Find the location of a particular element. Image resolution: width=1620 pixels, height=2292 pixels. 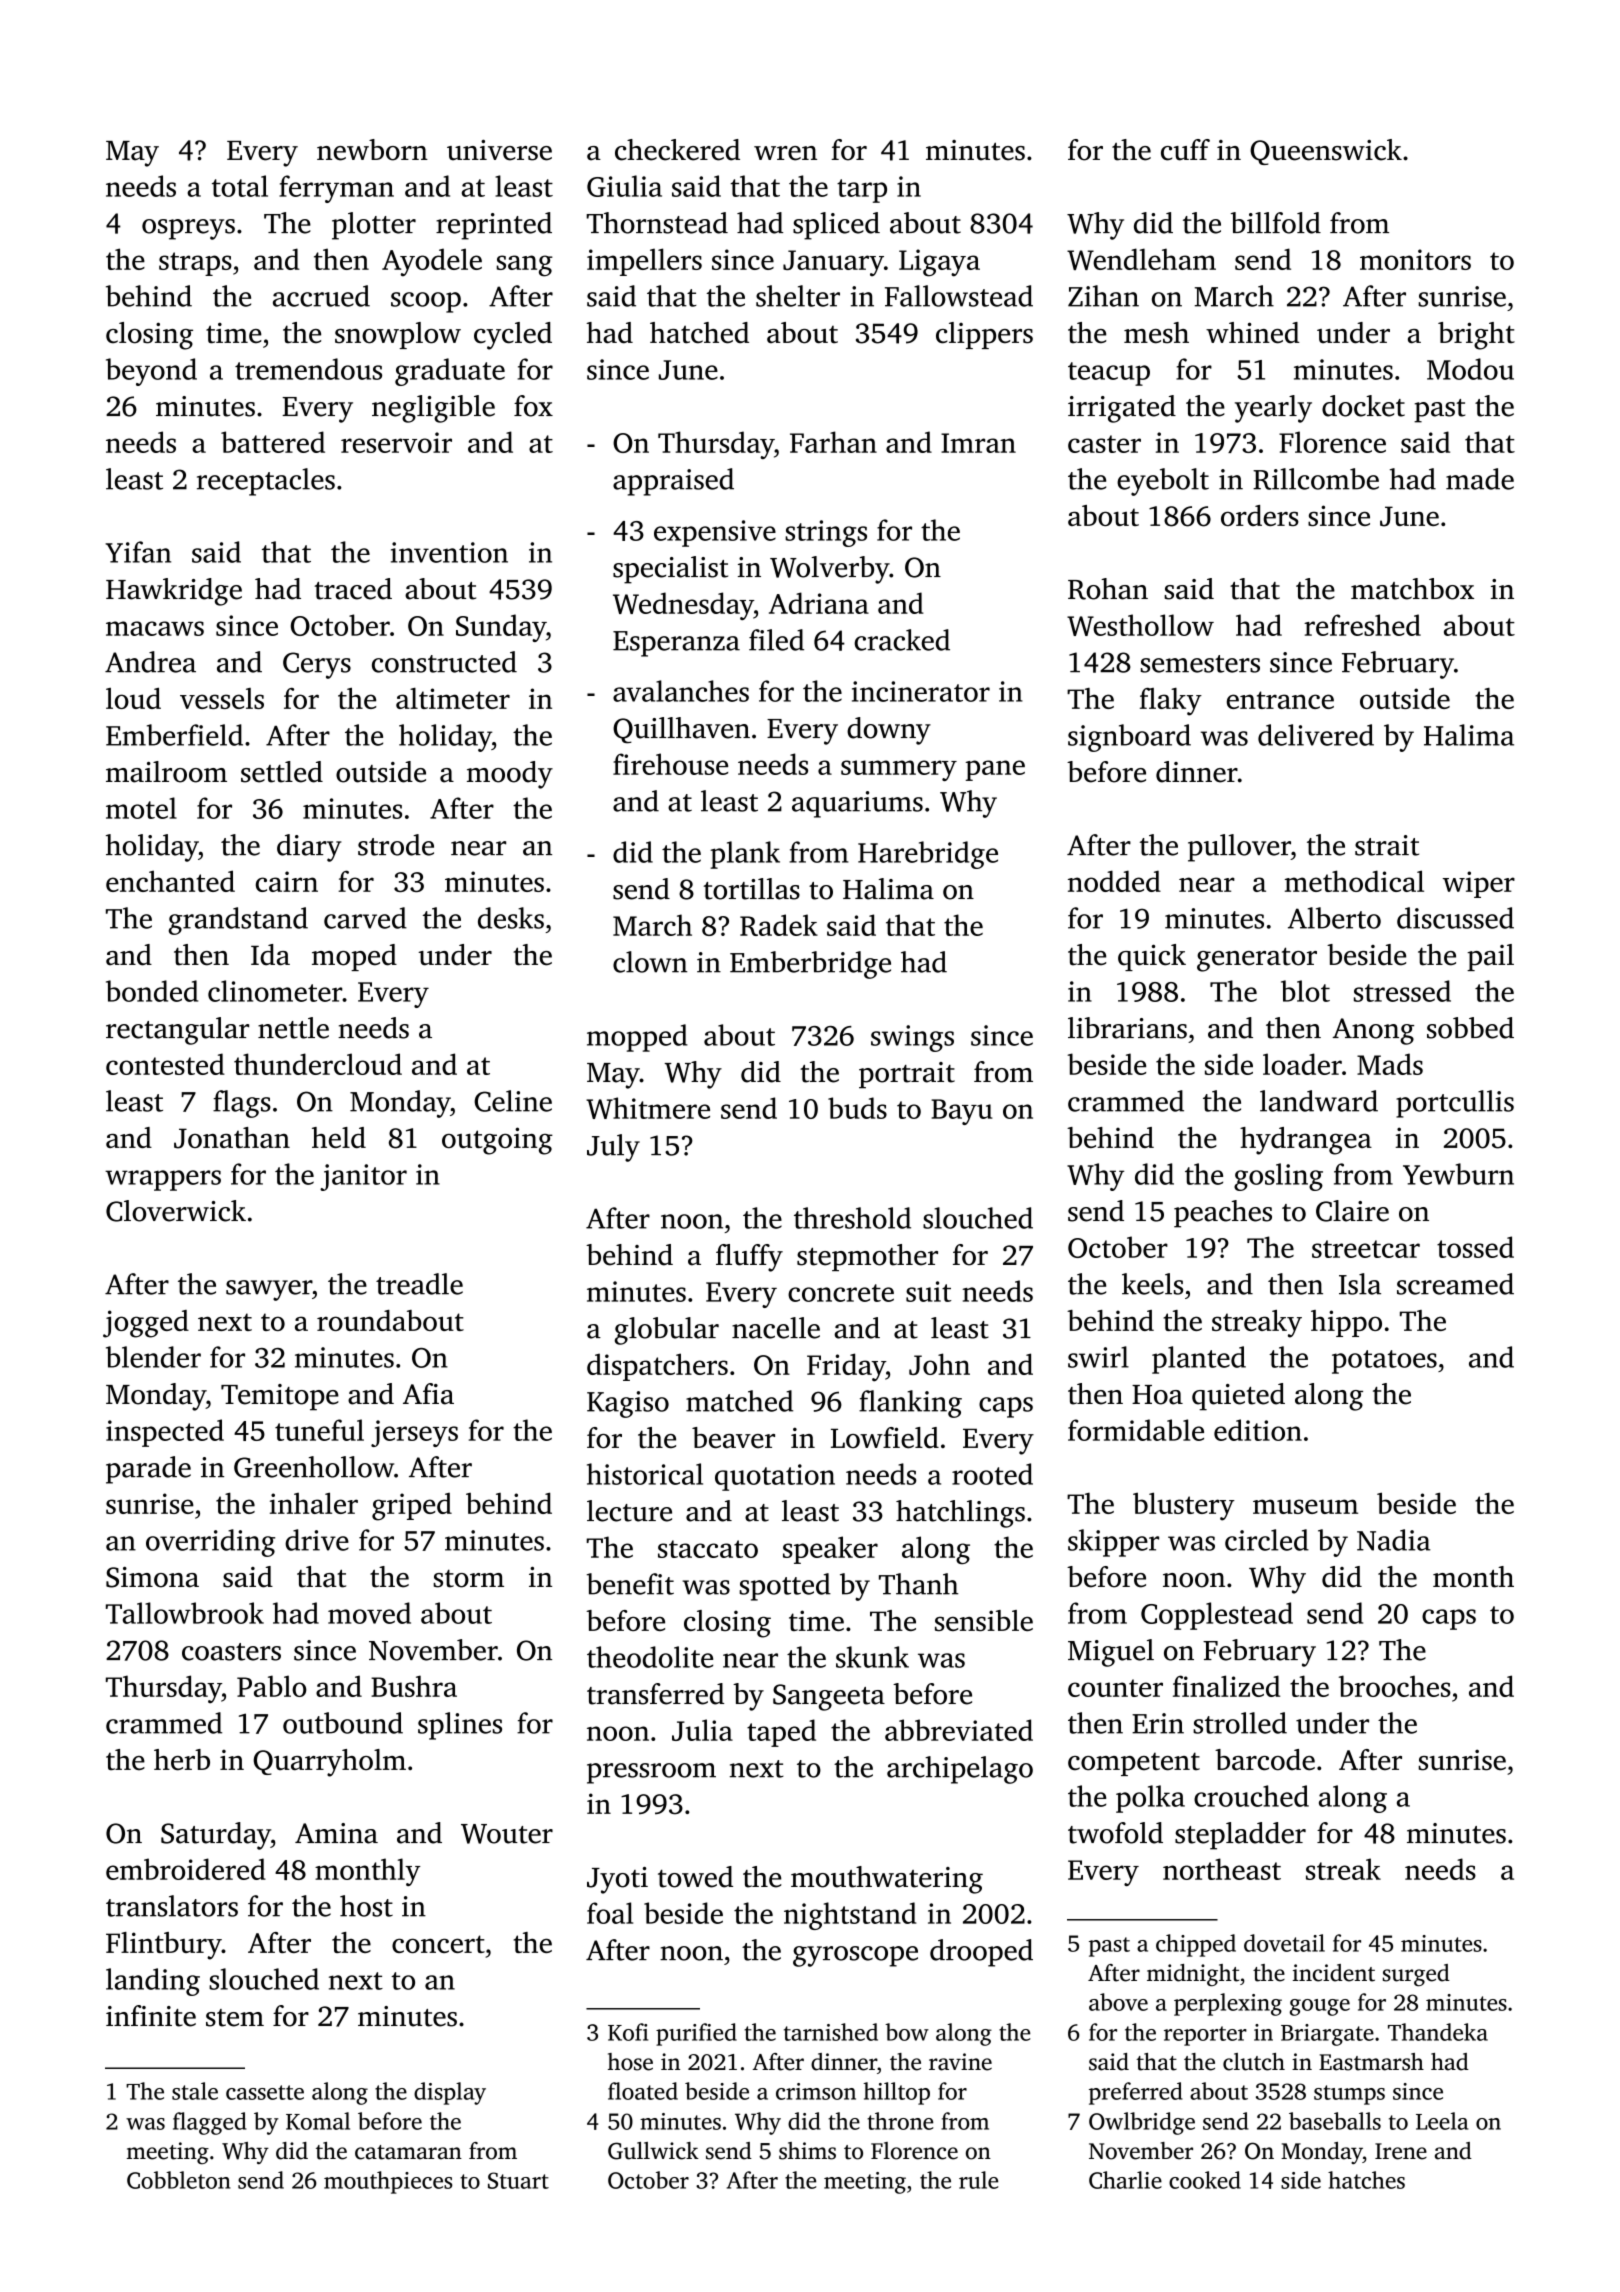

Imran is located at coordinates (978, 443).
